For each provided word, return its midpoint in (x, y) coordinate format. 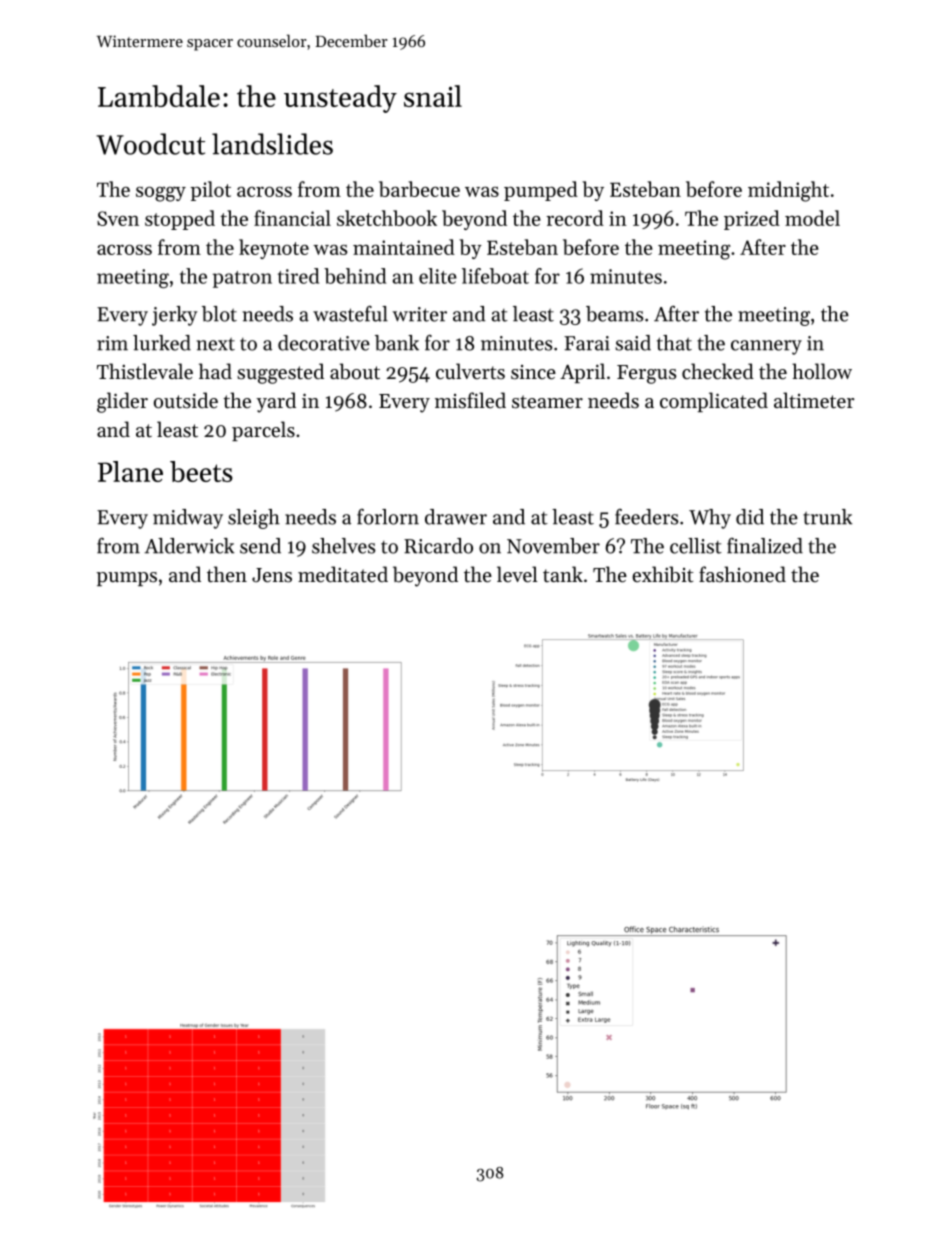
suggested (280, 373)
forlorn (388, 517)
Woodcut (150, 144)
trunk (827, 517)
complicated (714, 402)
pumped (541, 191)
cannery (766, 347)
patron (242, 279)
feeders (646, 517)
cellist (696, 546)
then (227, 574)
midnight (788, 191)
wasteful (350, 314)
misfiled (470, 400)
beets (201, 471)
